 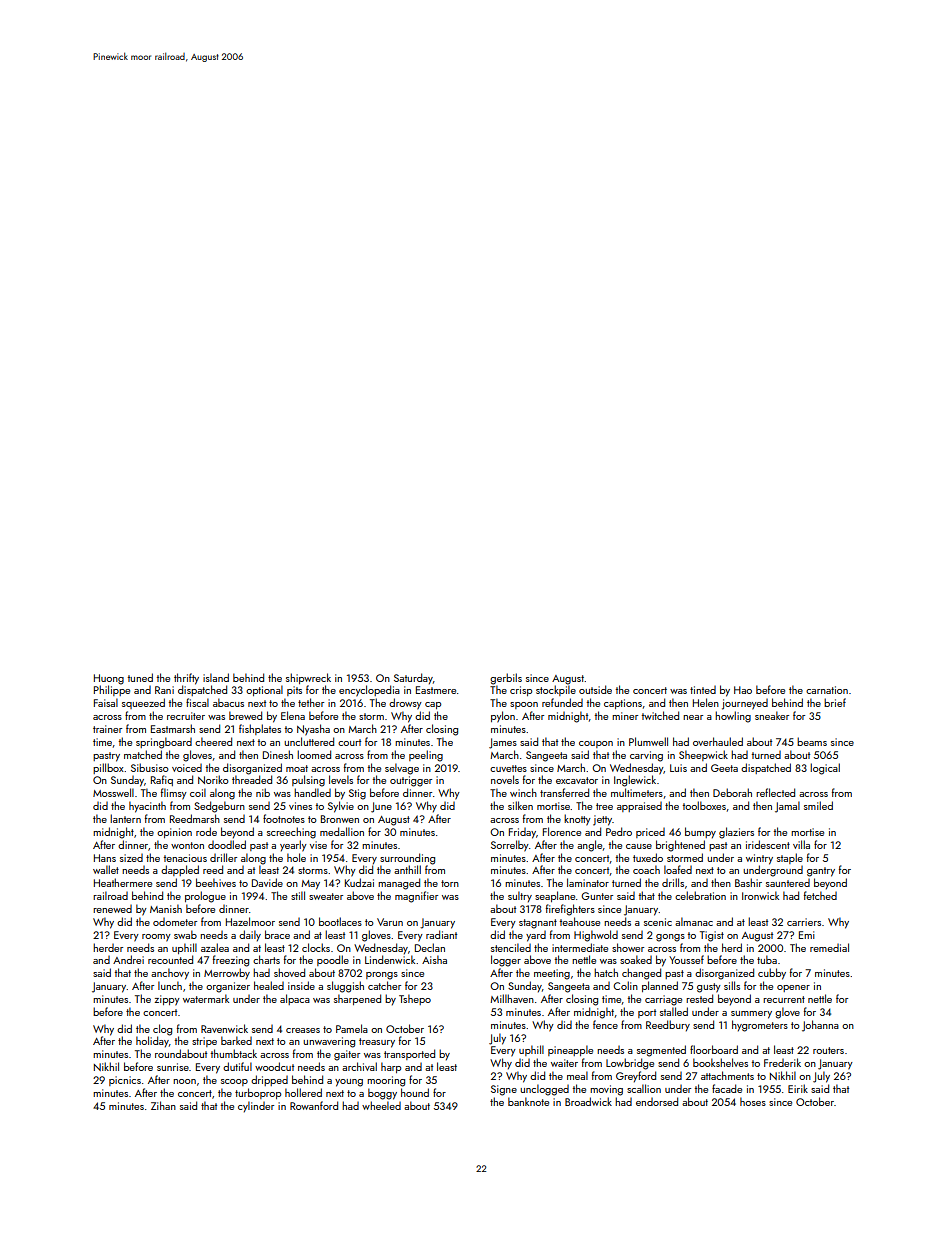 I want to click on carving, so click(x=646, y=756).
